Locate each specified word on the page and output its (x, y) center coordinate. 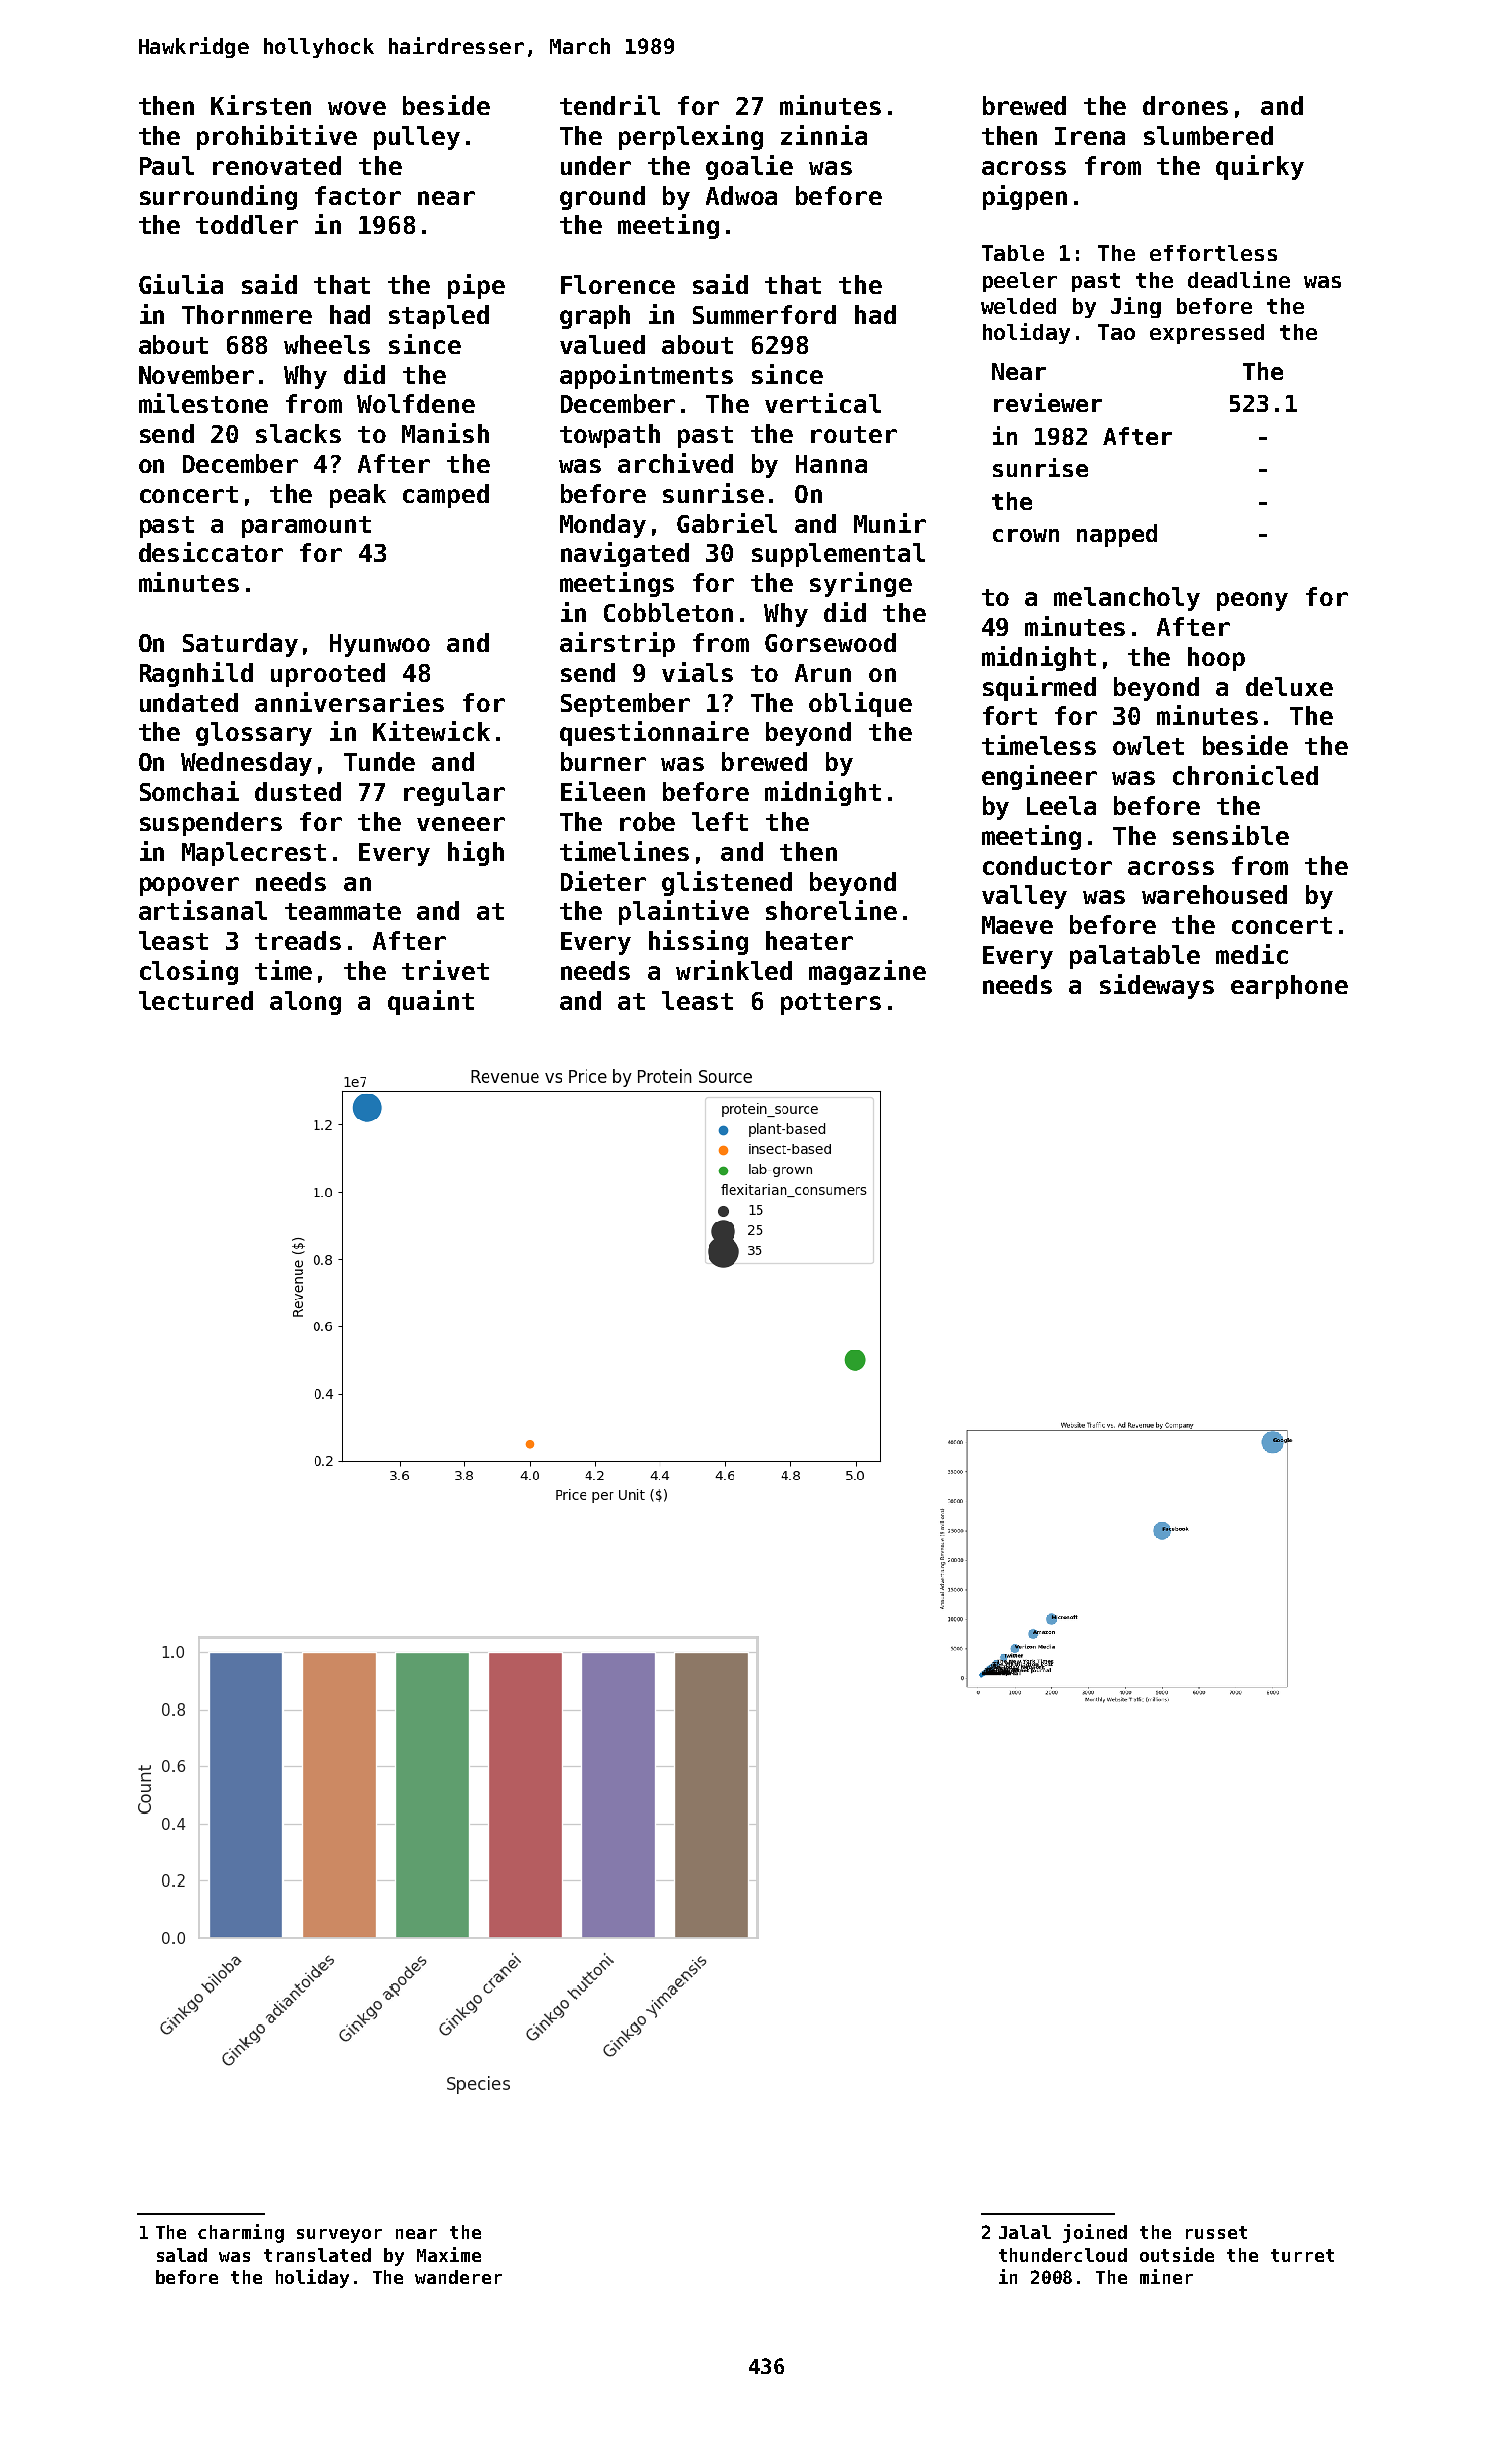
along (305, 1003)
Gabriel (727, 523)
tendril (610, 105)
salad (182, 2255)
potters (831, 1004)
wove (357, 108)
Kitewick (431, 731)
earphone (1289, 987)
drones (1185, 105)
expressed (1207, 334)
